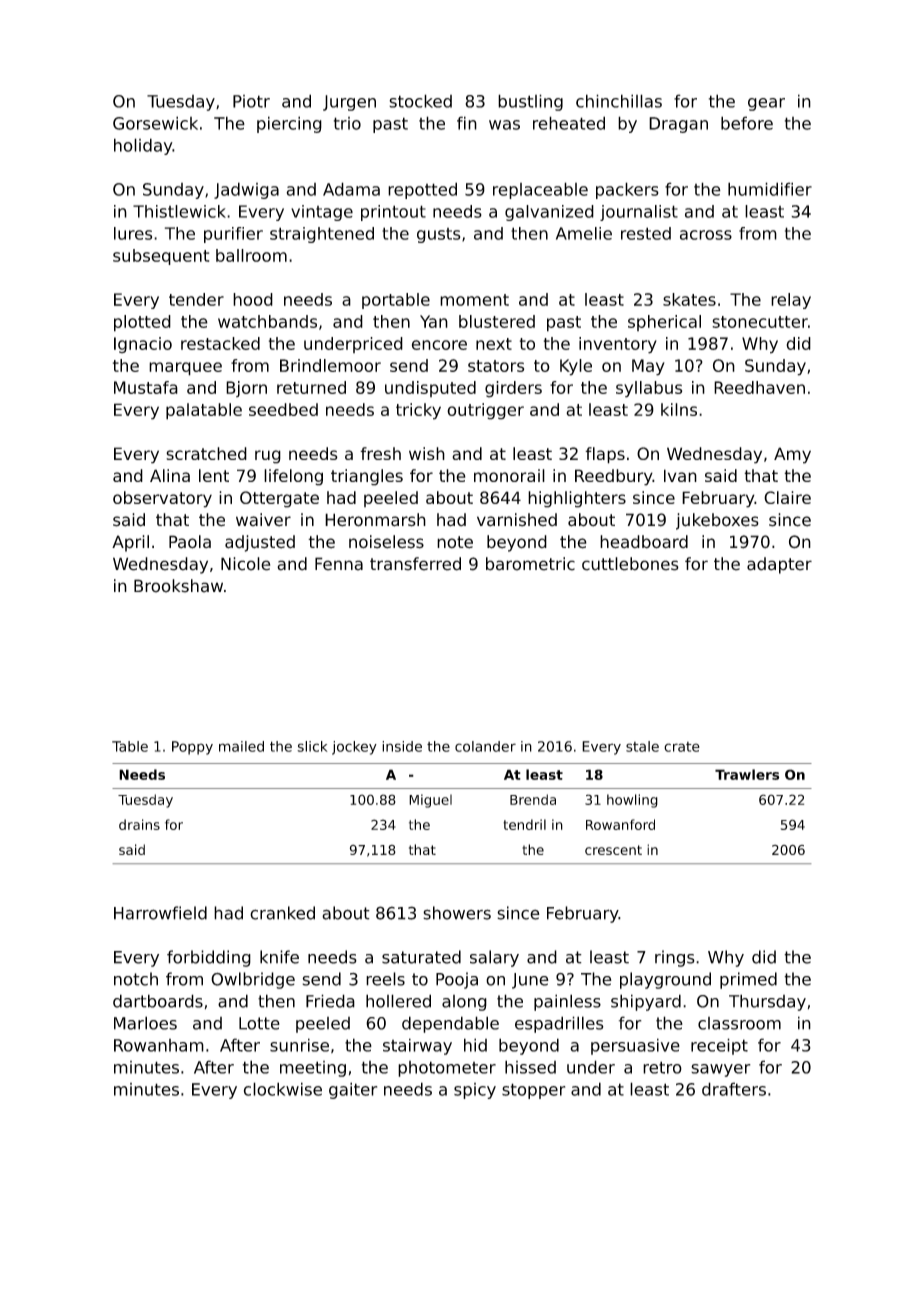 The image size is (924, 1314). Describe the element at coordinates (415, 564) in the image. I see `transferred` at that location.
